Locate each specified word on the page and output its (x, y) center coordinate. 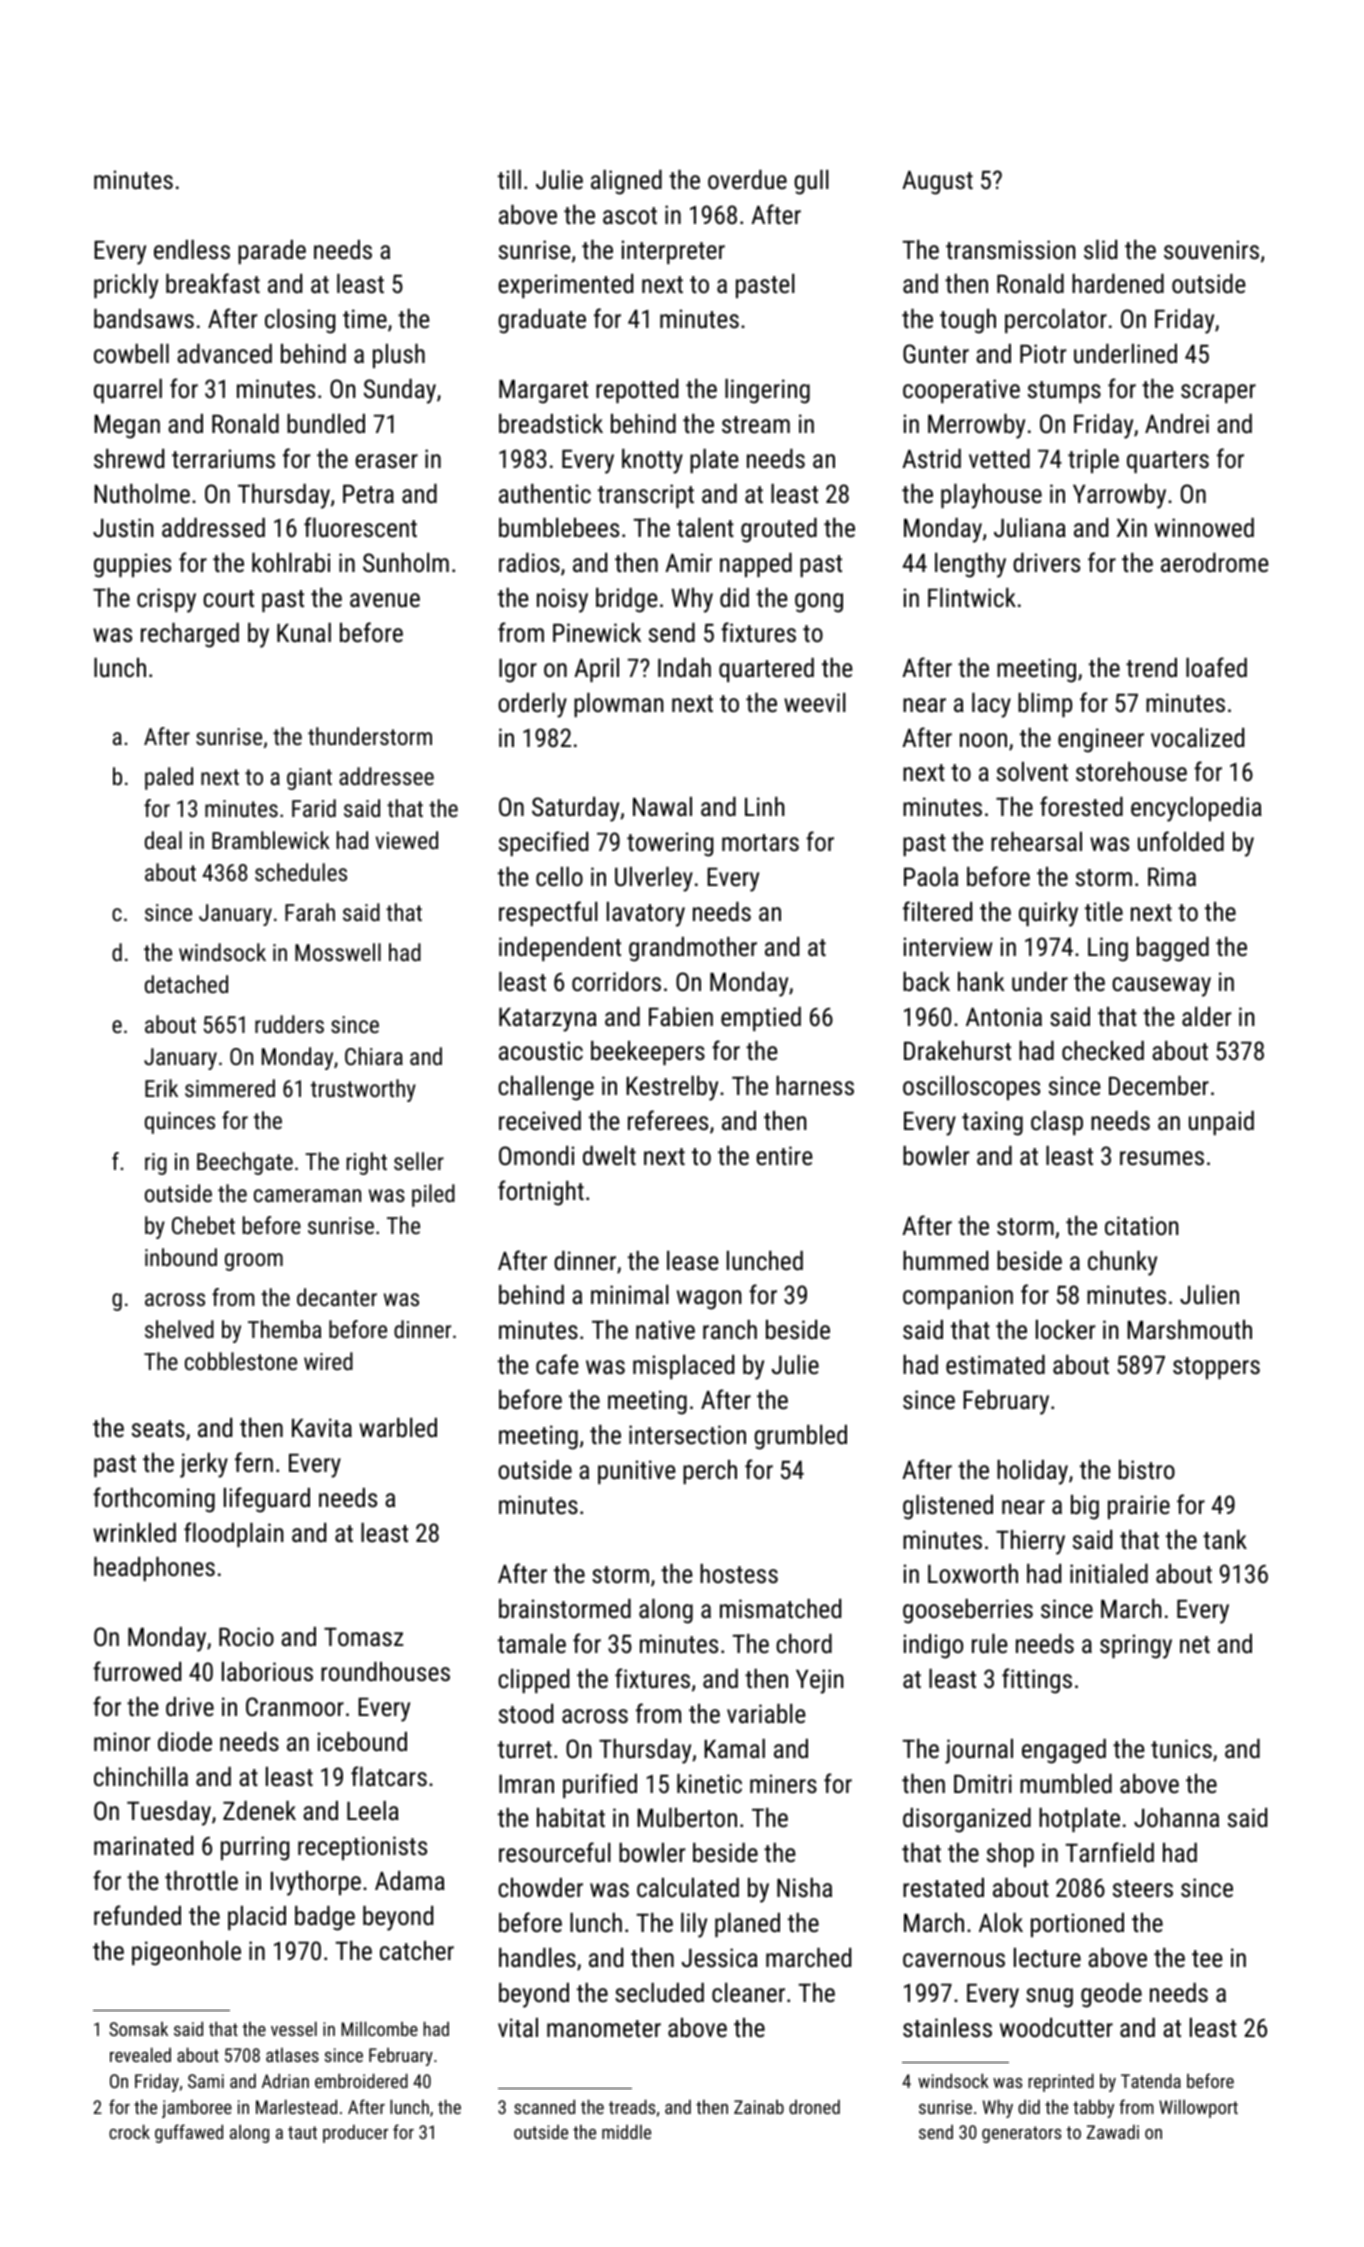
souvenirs (1211, 249)
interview (948, 946)
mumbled (1066, 1783)
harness (815, 1085)
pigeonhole (186, 1953)
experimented (565, 286)
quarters (1168, 462)
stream (756, 424)
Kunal (304, 632)
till (509, 179)
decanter (337, 1297)
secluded (659, 1992)
